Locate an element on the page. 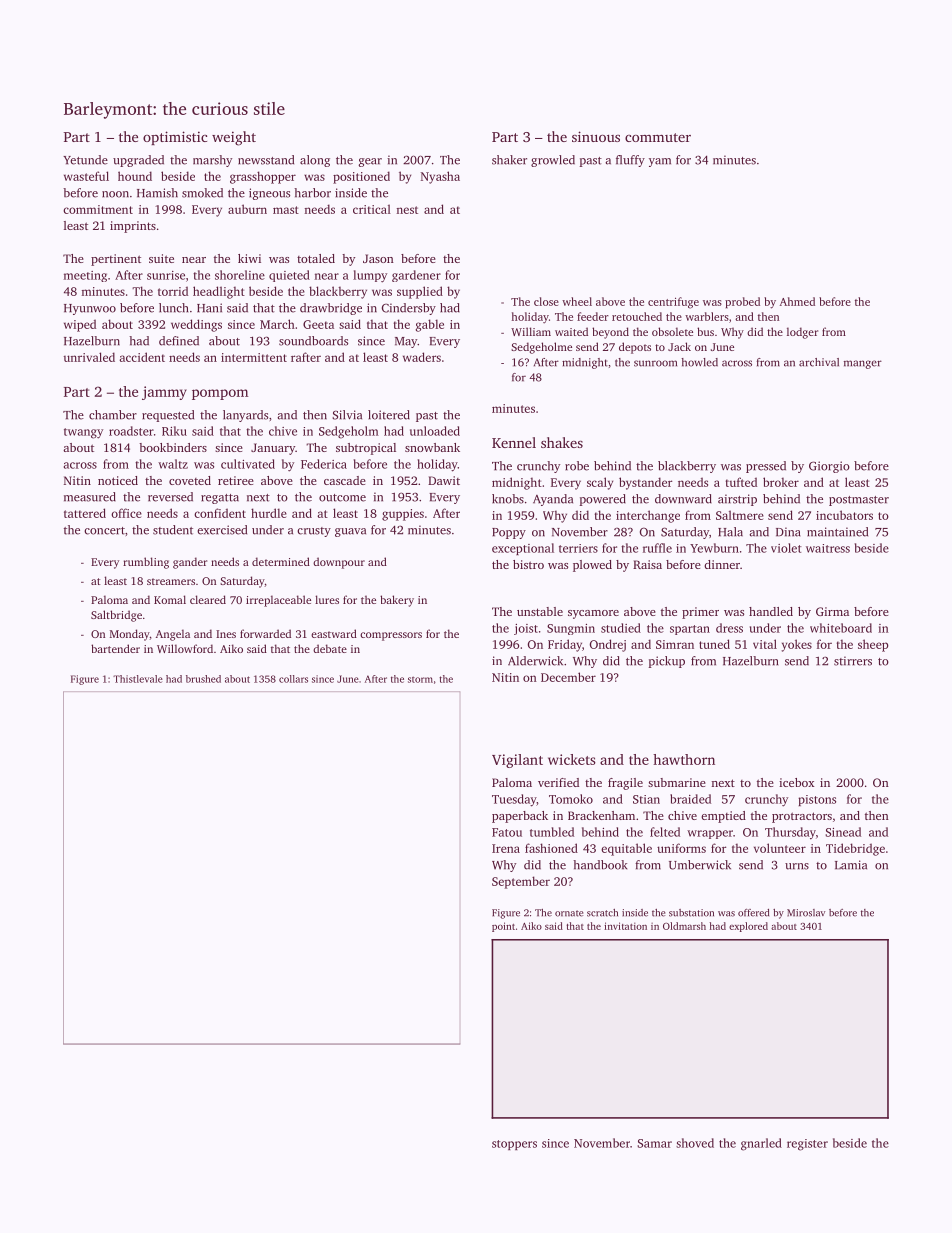 The width and height of the page is (952, 1233). wickets is located at coordinates (572, 759).
